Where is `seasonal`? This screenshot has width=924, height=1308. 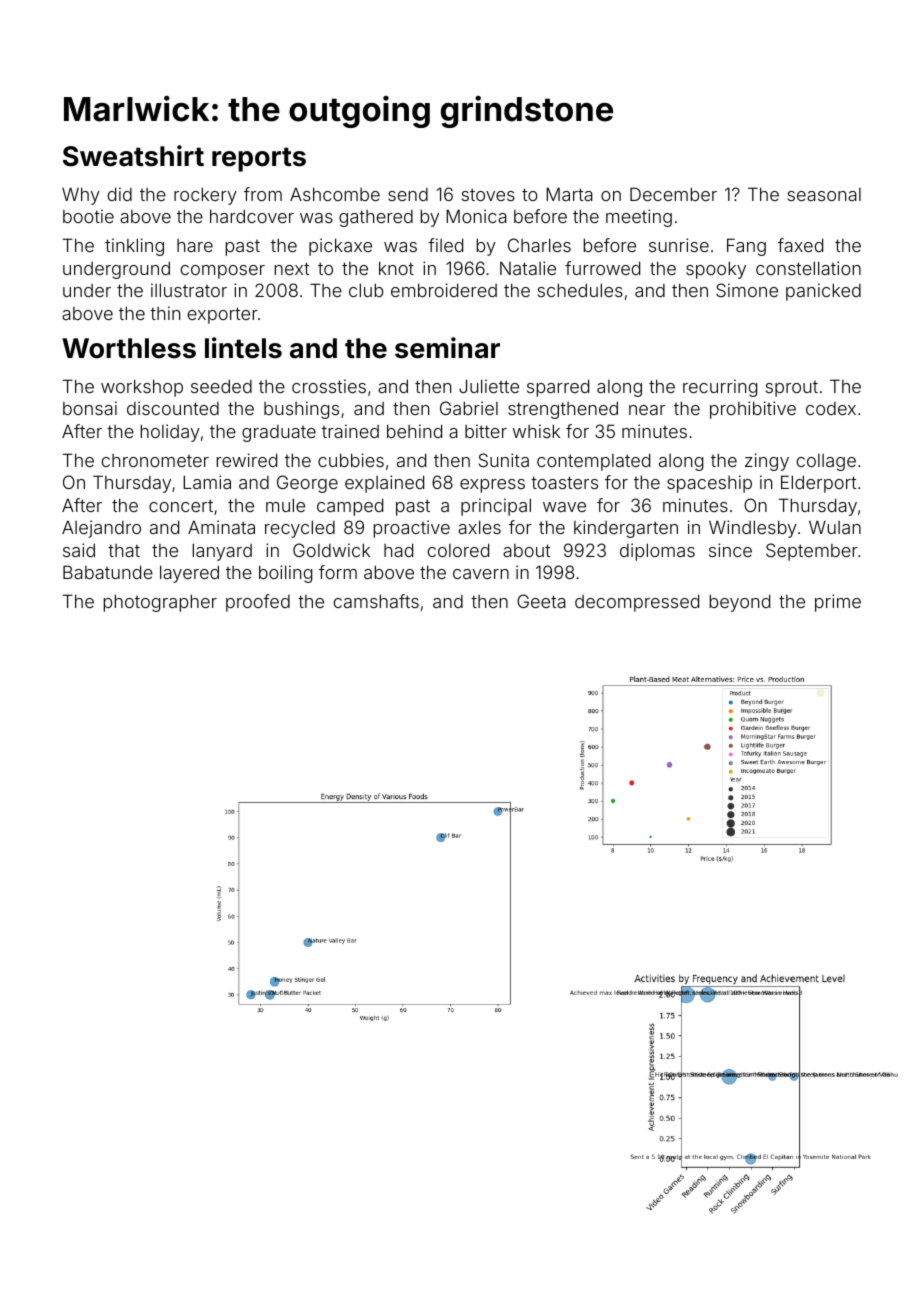
seasonal is located at coordinates (824, 194).
